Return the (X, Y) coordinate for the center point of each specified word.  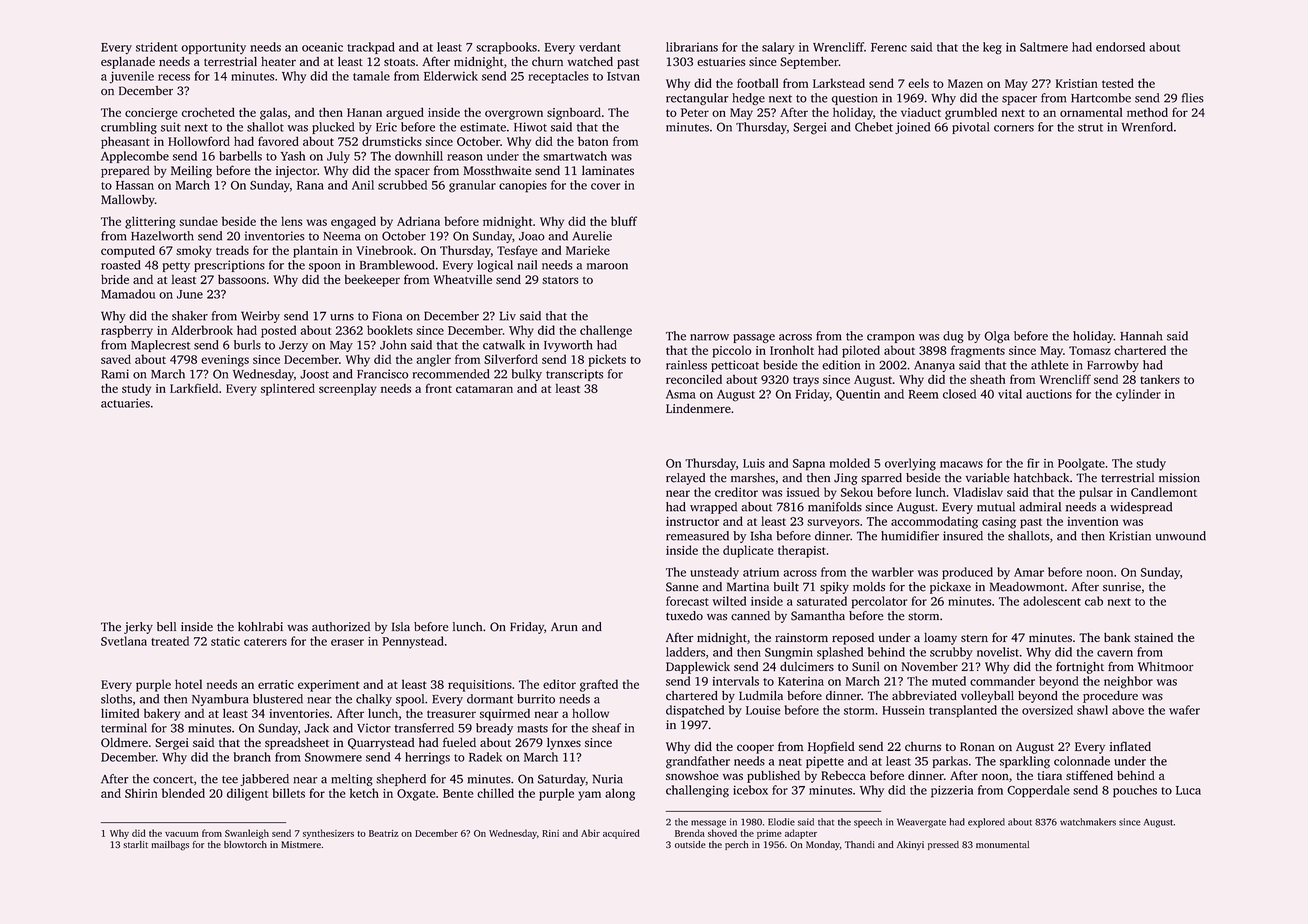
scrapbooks (506, 48)
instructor (692, 521)
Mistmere (301, 844)
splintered (288, 389)
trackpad (371, 48)
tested (1118, 83)
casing (999, 523)
